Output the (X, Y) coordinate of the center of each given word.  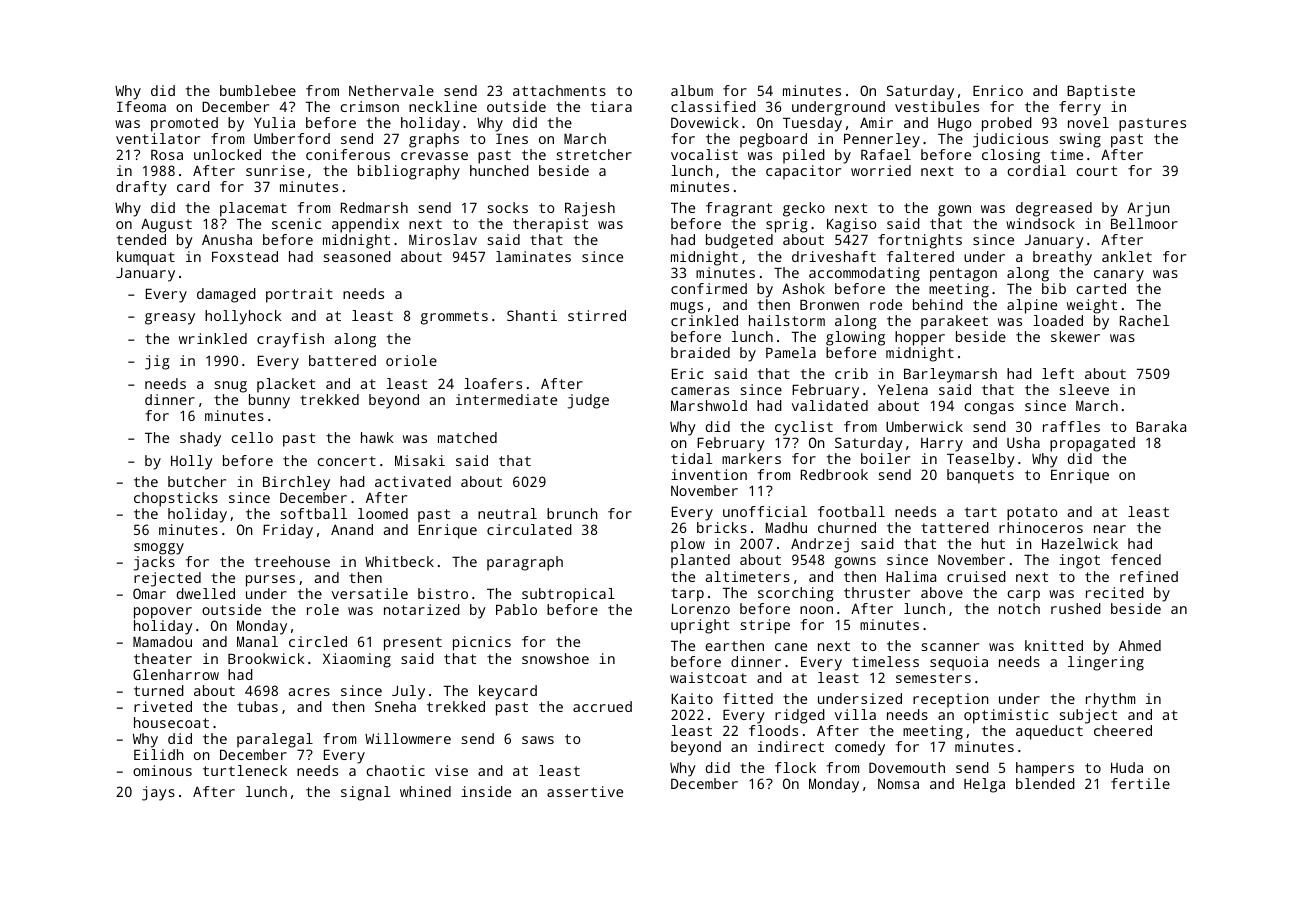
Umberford (292, 138)
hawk (377, 437)
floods (773, 730)
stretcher (594, 154)
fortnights (920, 241)
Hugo (955, 124)
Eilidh (159, 754)
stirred (597, 315)
